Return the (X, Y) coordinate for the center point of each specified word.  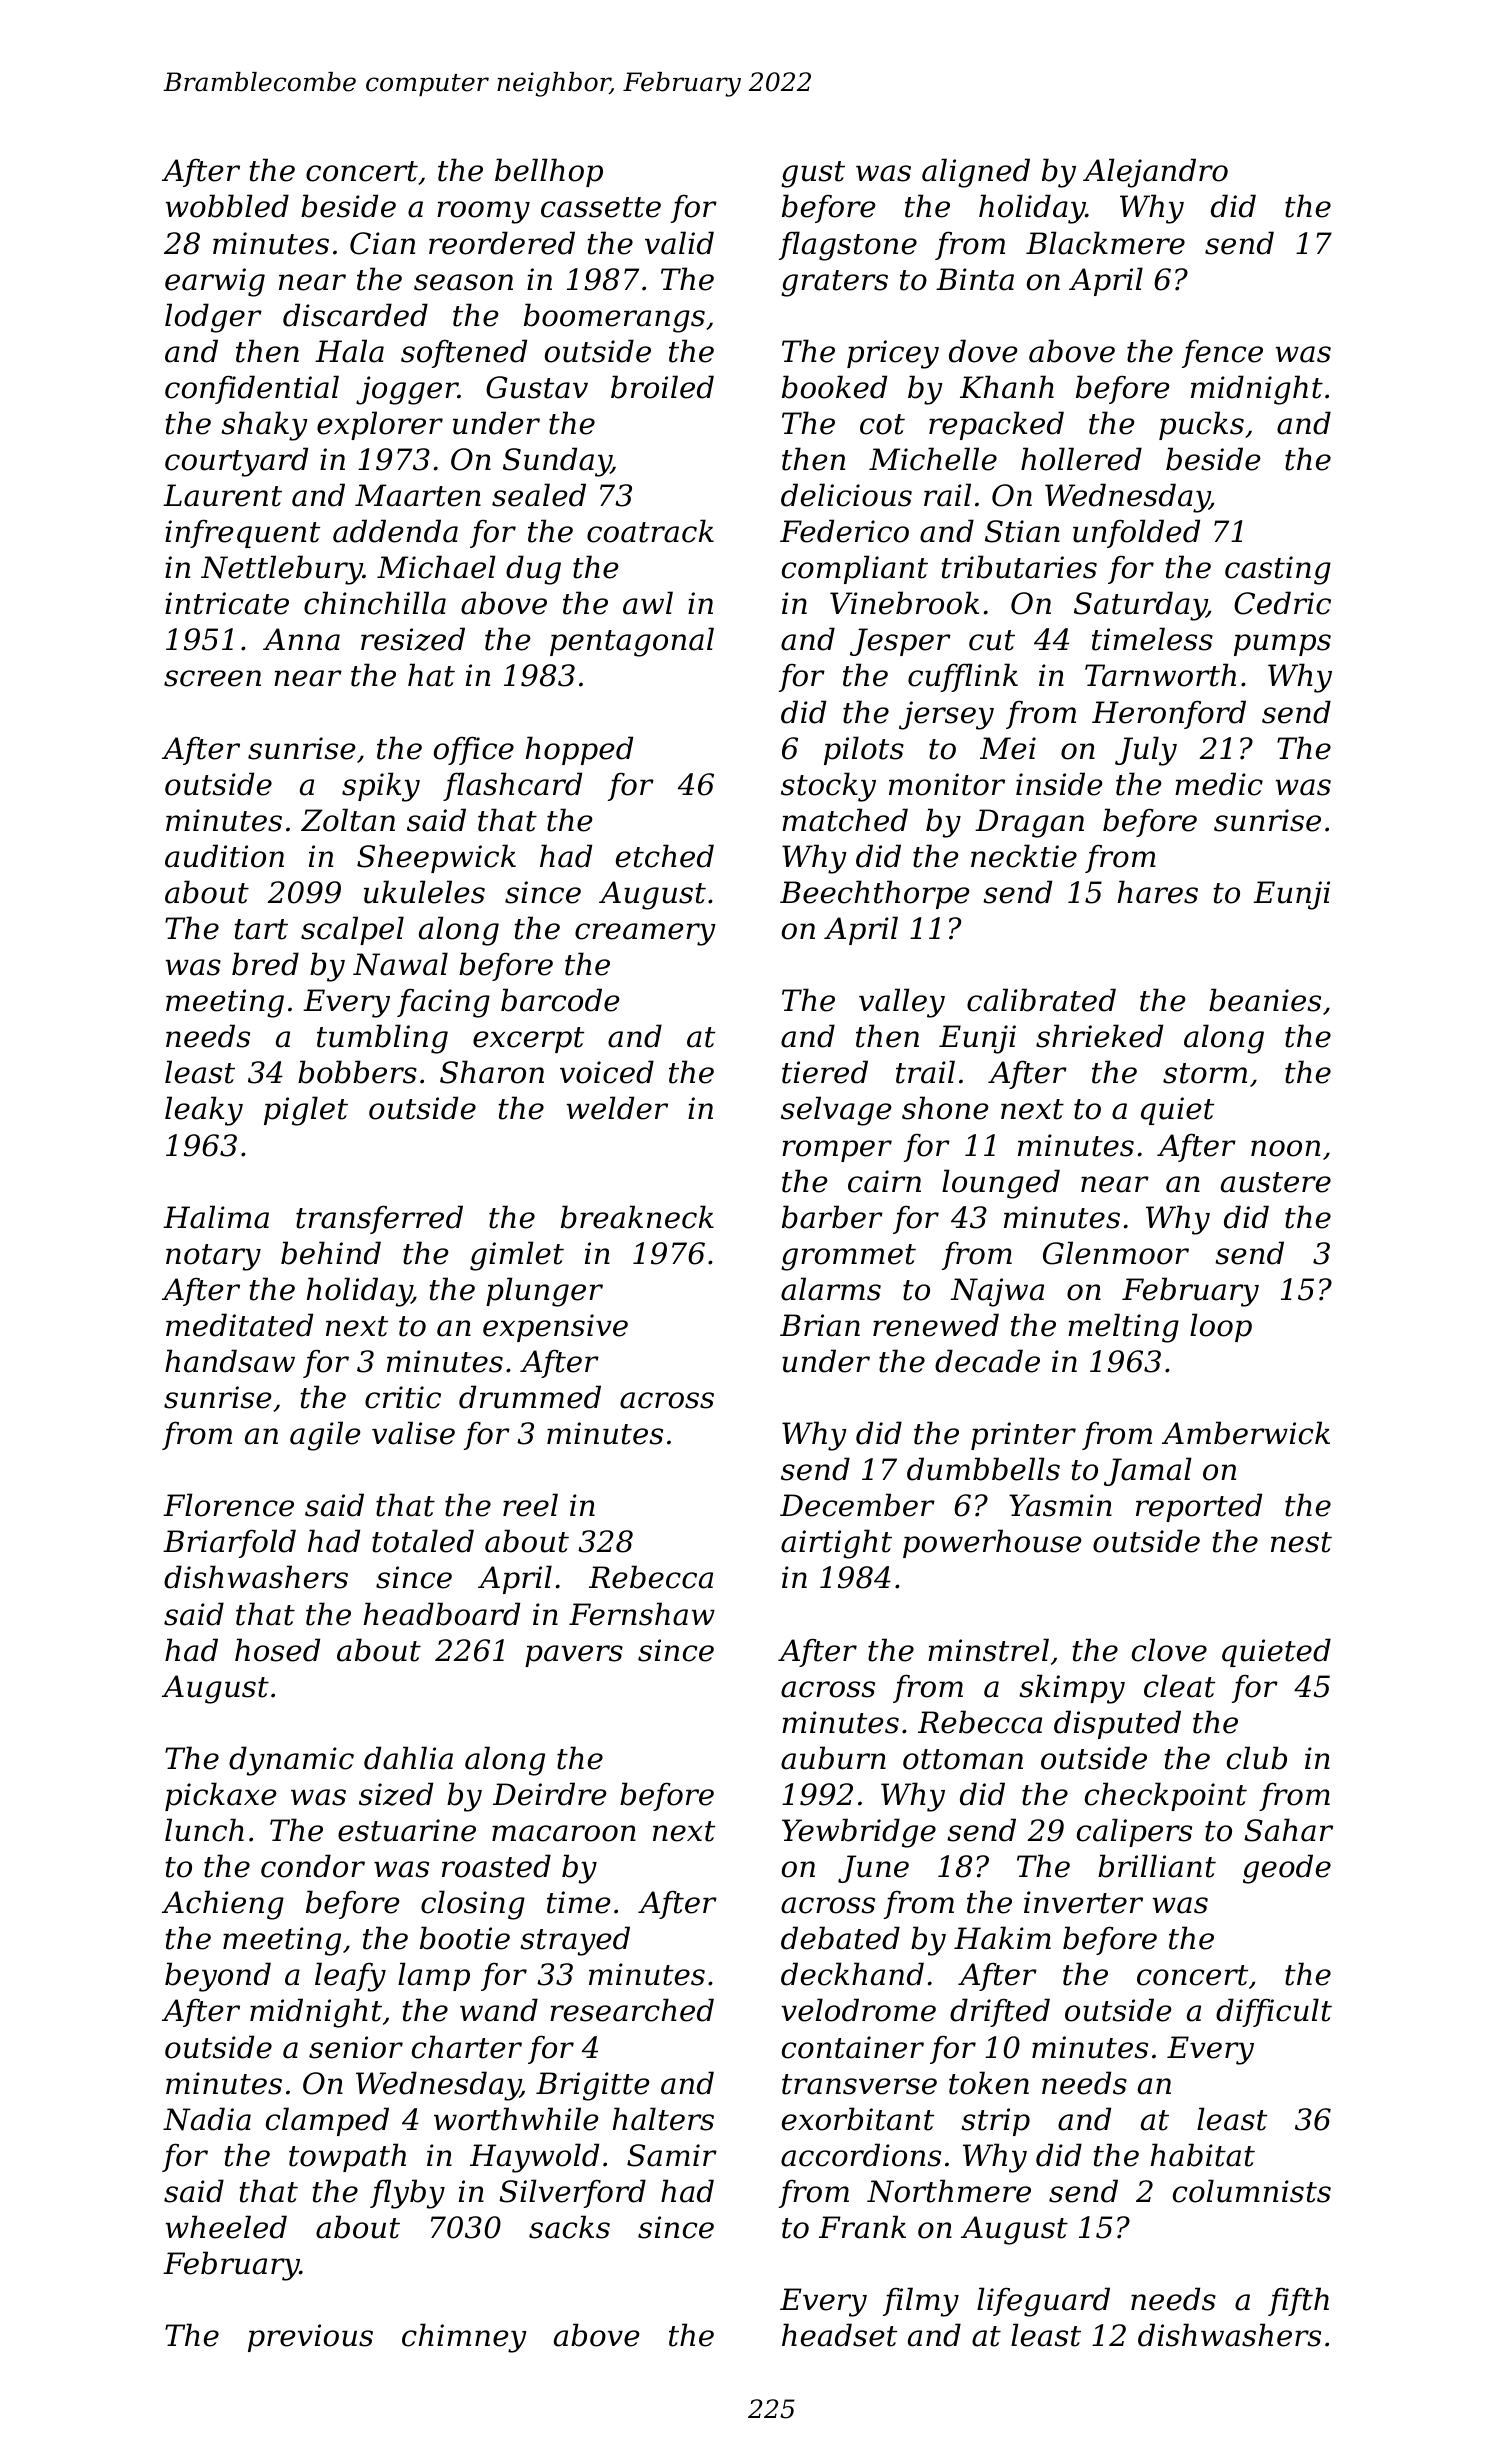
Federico (844, 531)
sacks (569, 2227)
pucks (1201, 425)
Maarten (418, 495)
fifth (1298, 2301)
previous (310, 2338)
